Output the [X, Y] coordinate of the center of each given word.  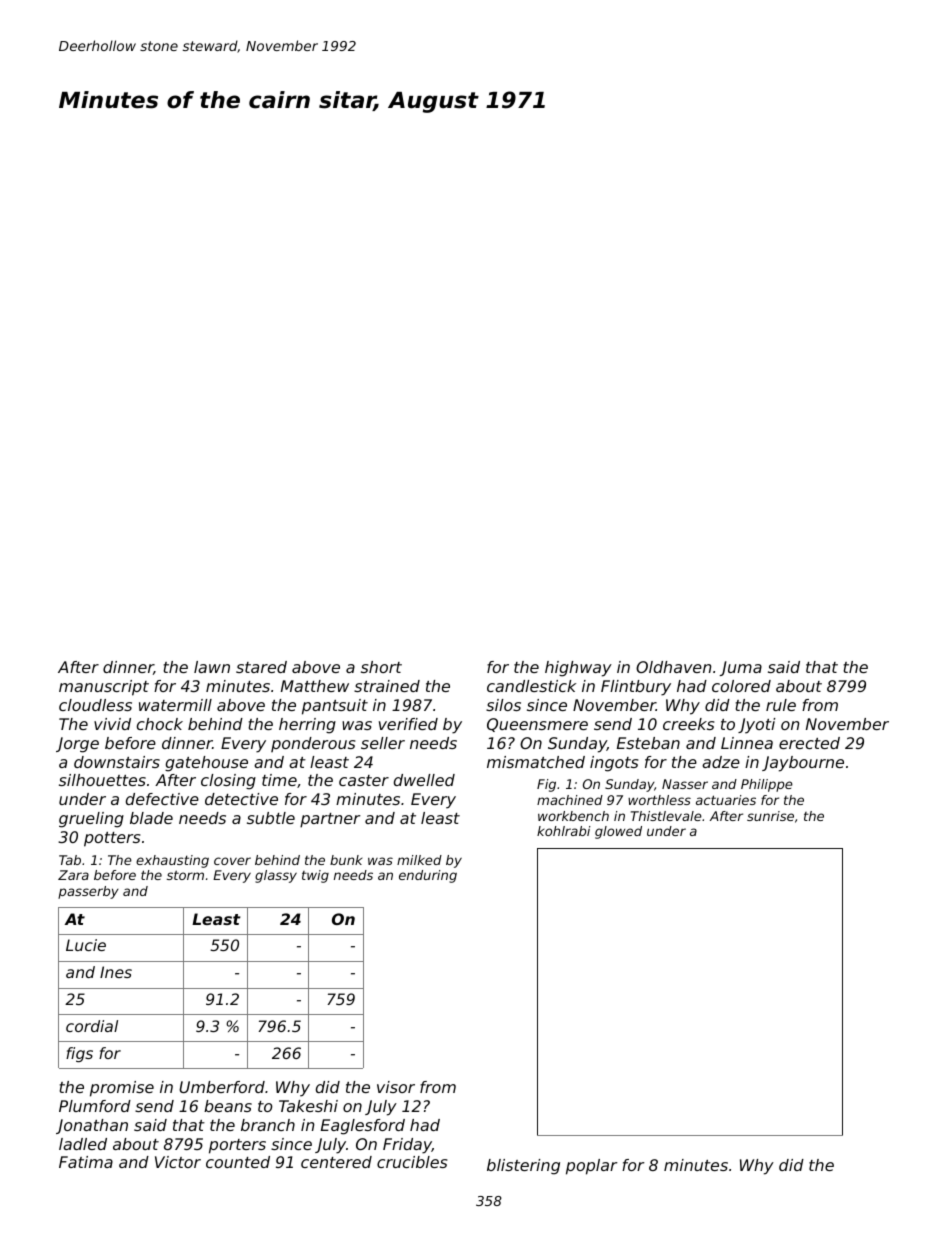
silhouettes [102, 780]
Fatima [86, 1162]
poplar [592, 1167]
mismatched [536, 762]
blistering [523, 1167]
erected [809, 743]
